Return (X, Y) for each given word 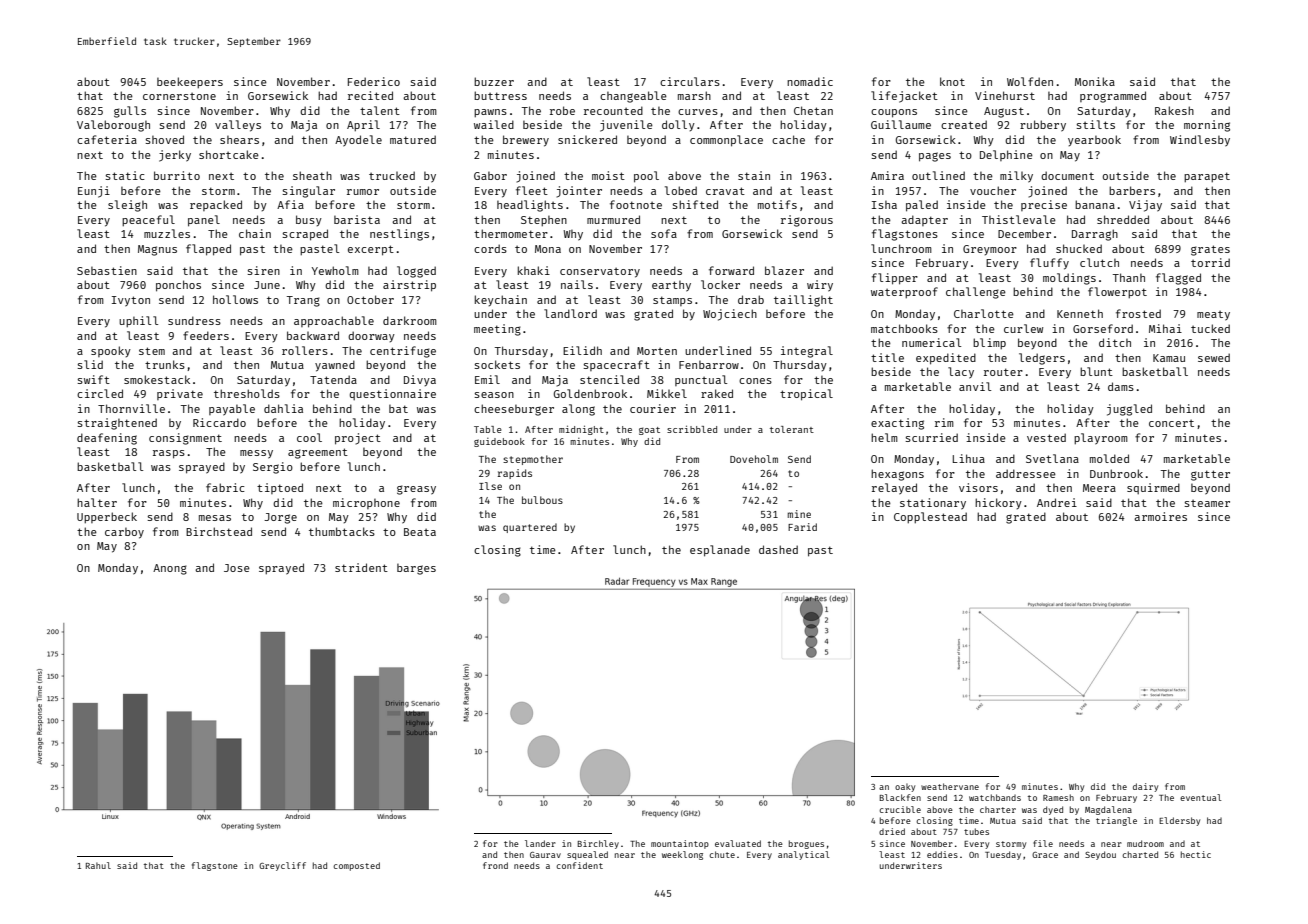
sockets (497, 364)
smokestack (157, 379)
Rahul (98, 865)
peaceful (148, 220)
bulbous (542, 500)
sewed (1214, 357)
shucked (1079, 248)
